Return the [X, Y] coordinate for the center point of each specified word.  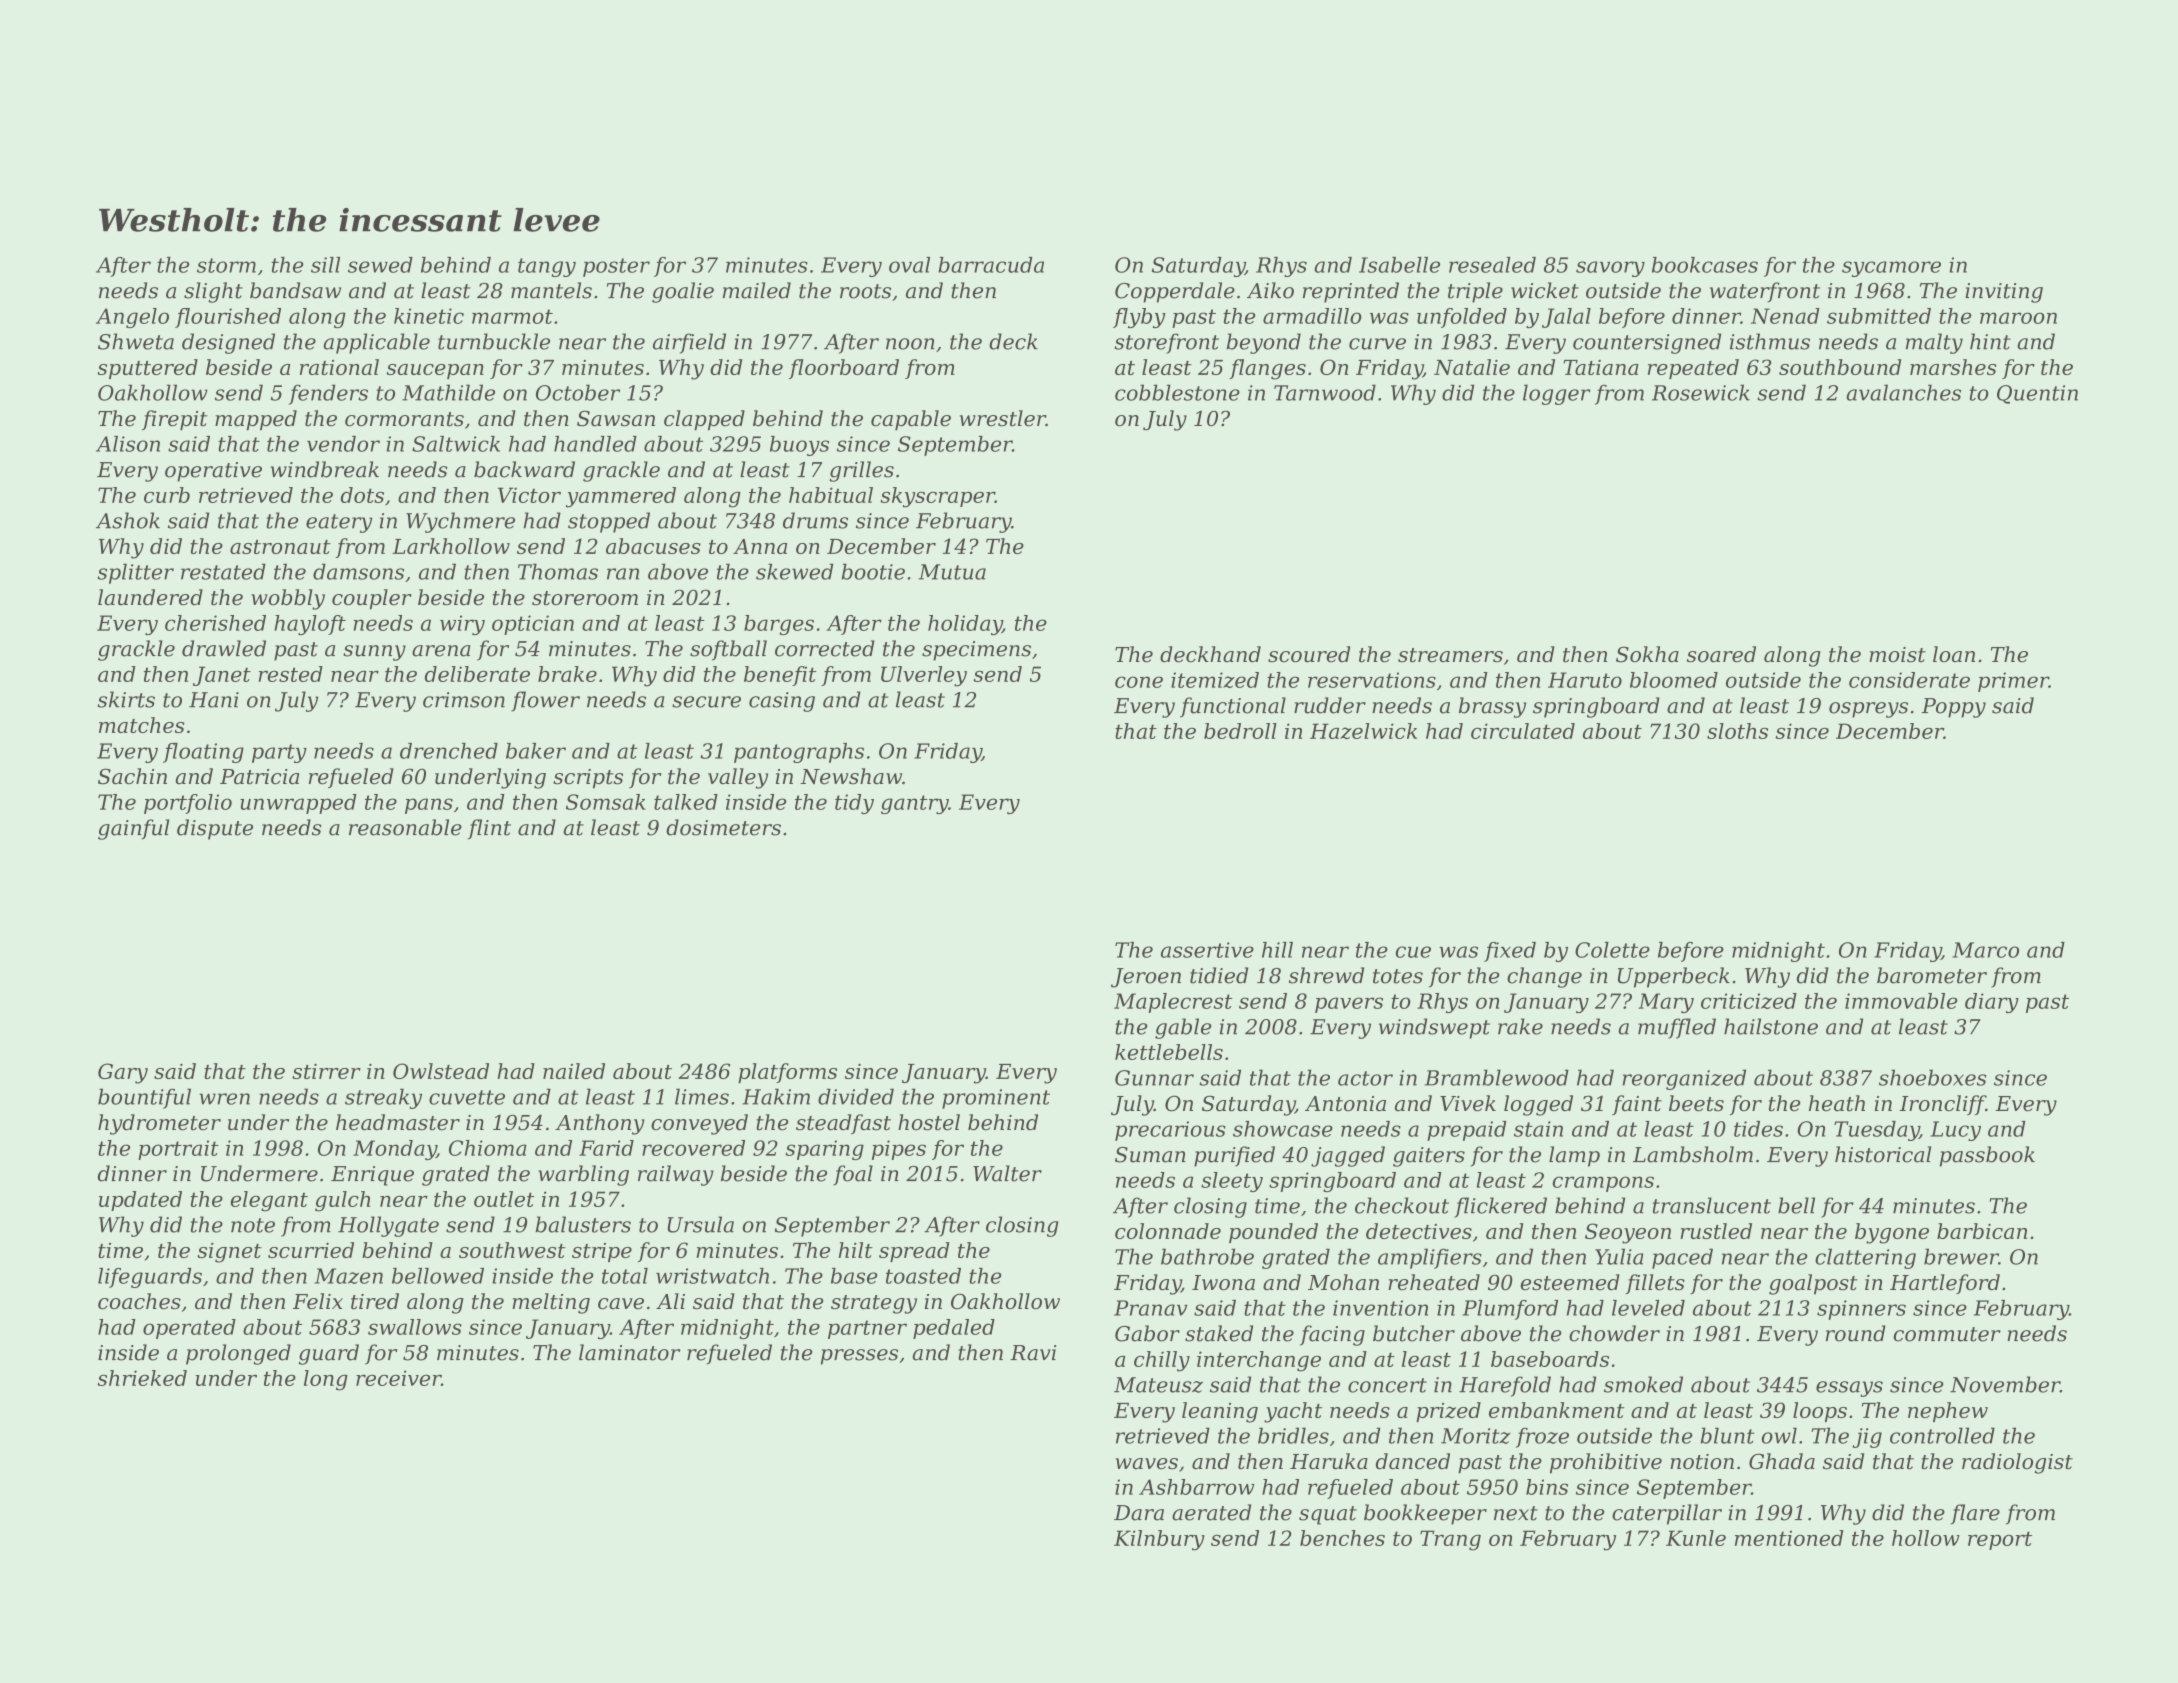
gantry [915, 804]
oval [909, 265]
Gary [123, 1073]
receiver [398, 1378]
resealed [1492, 265]
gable [1183, 1028]
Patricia [259, 777]
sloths [1737, 731]
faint [1637, 1105]
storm [226, 265]
